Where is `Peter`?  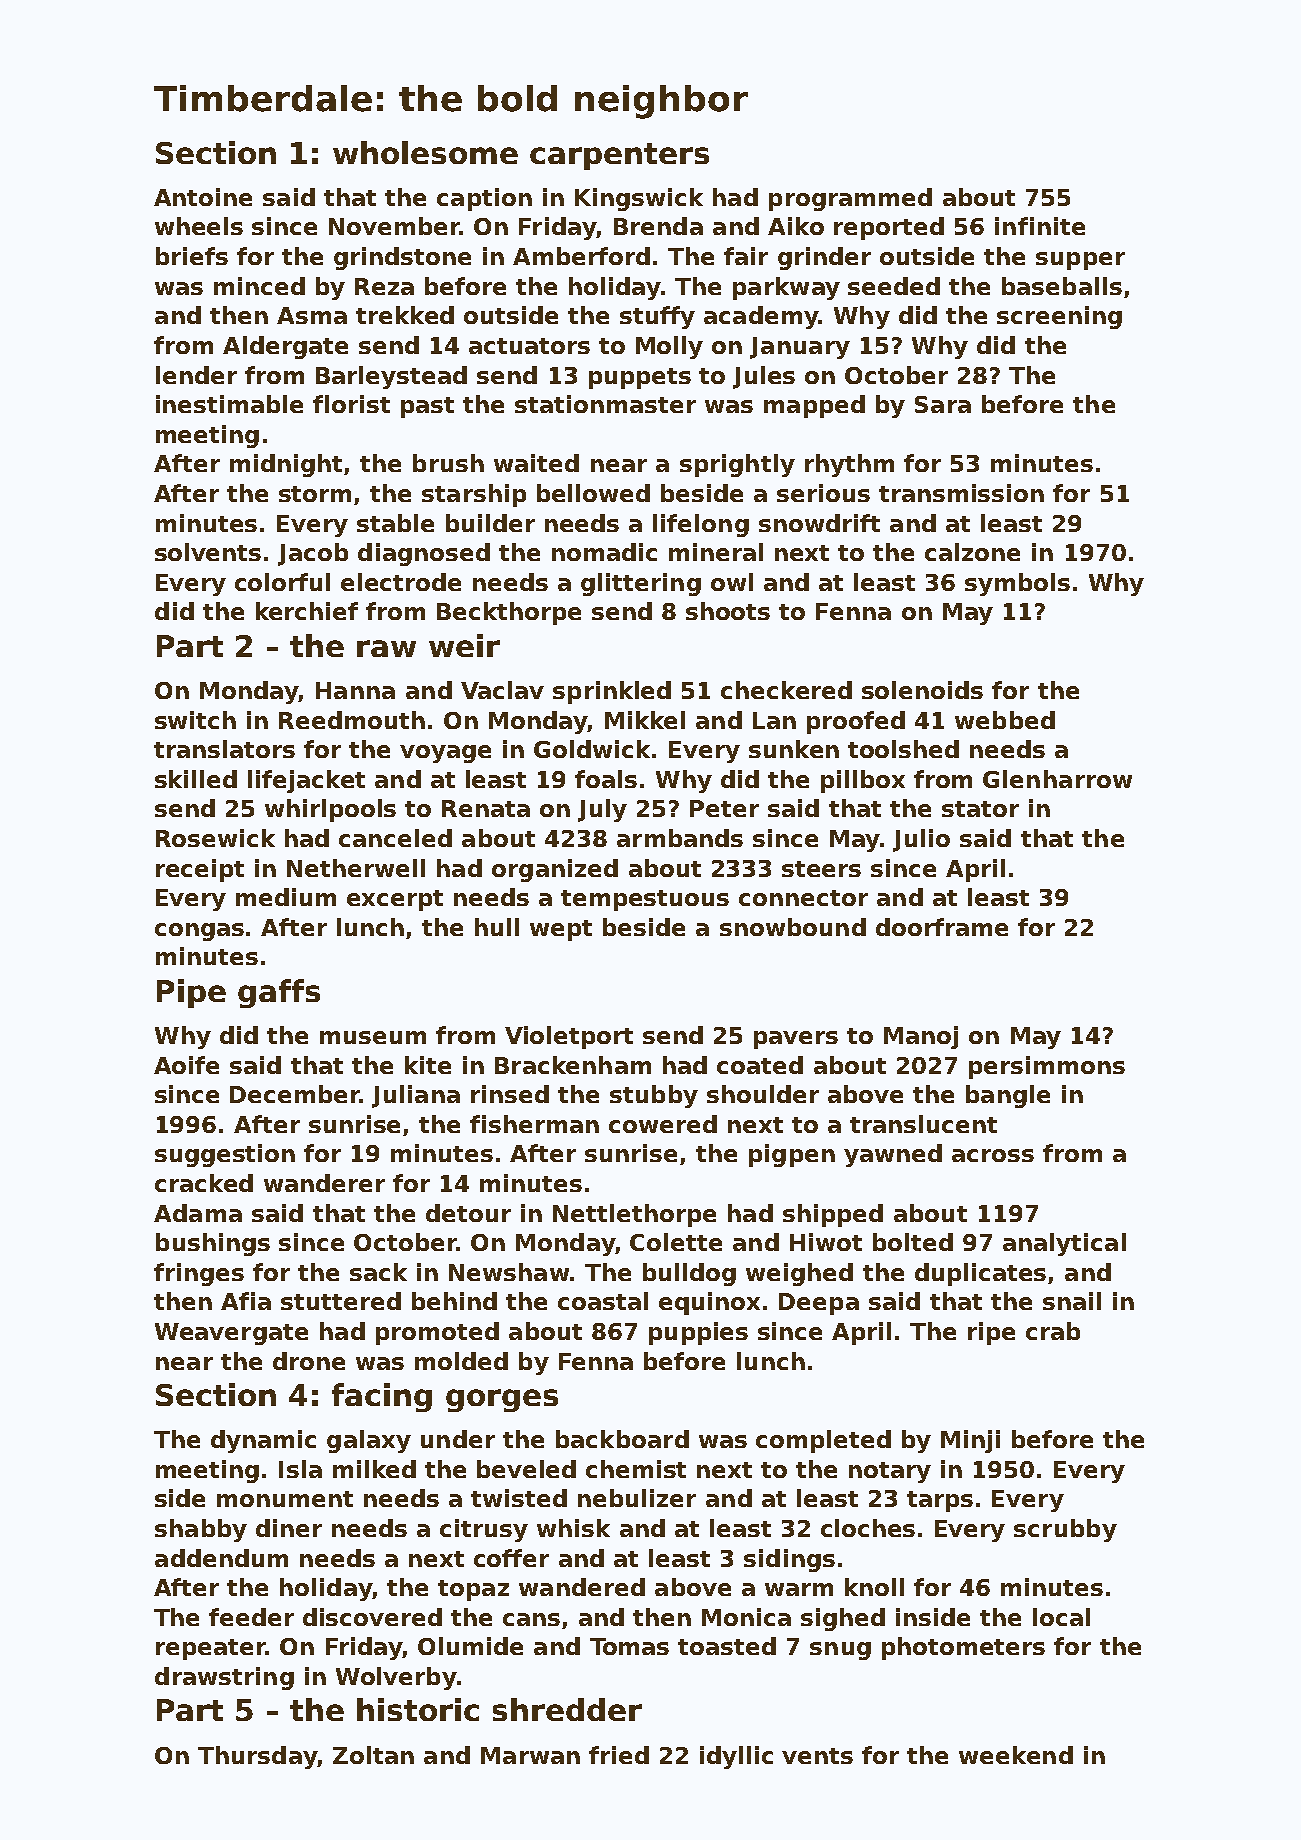
Peter is located at coordinates (724, 808).
